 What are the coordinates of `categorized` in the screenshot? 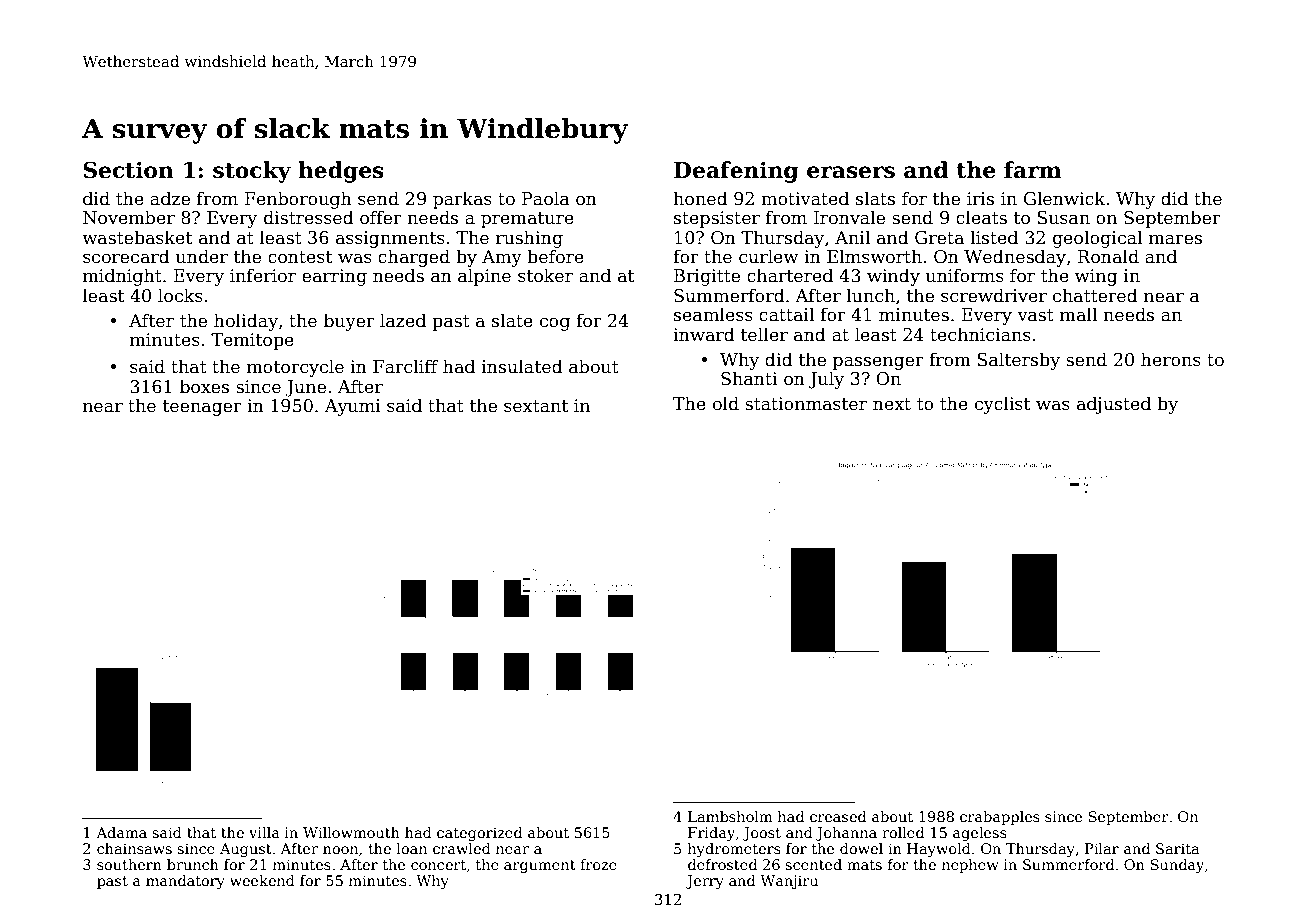 It's located at (479, 834).
